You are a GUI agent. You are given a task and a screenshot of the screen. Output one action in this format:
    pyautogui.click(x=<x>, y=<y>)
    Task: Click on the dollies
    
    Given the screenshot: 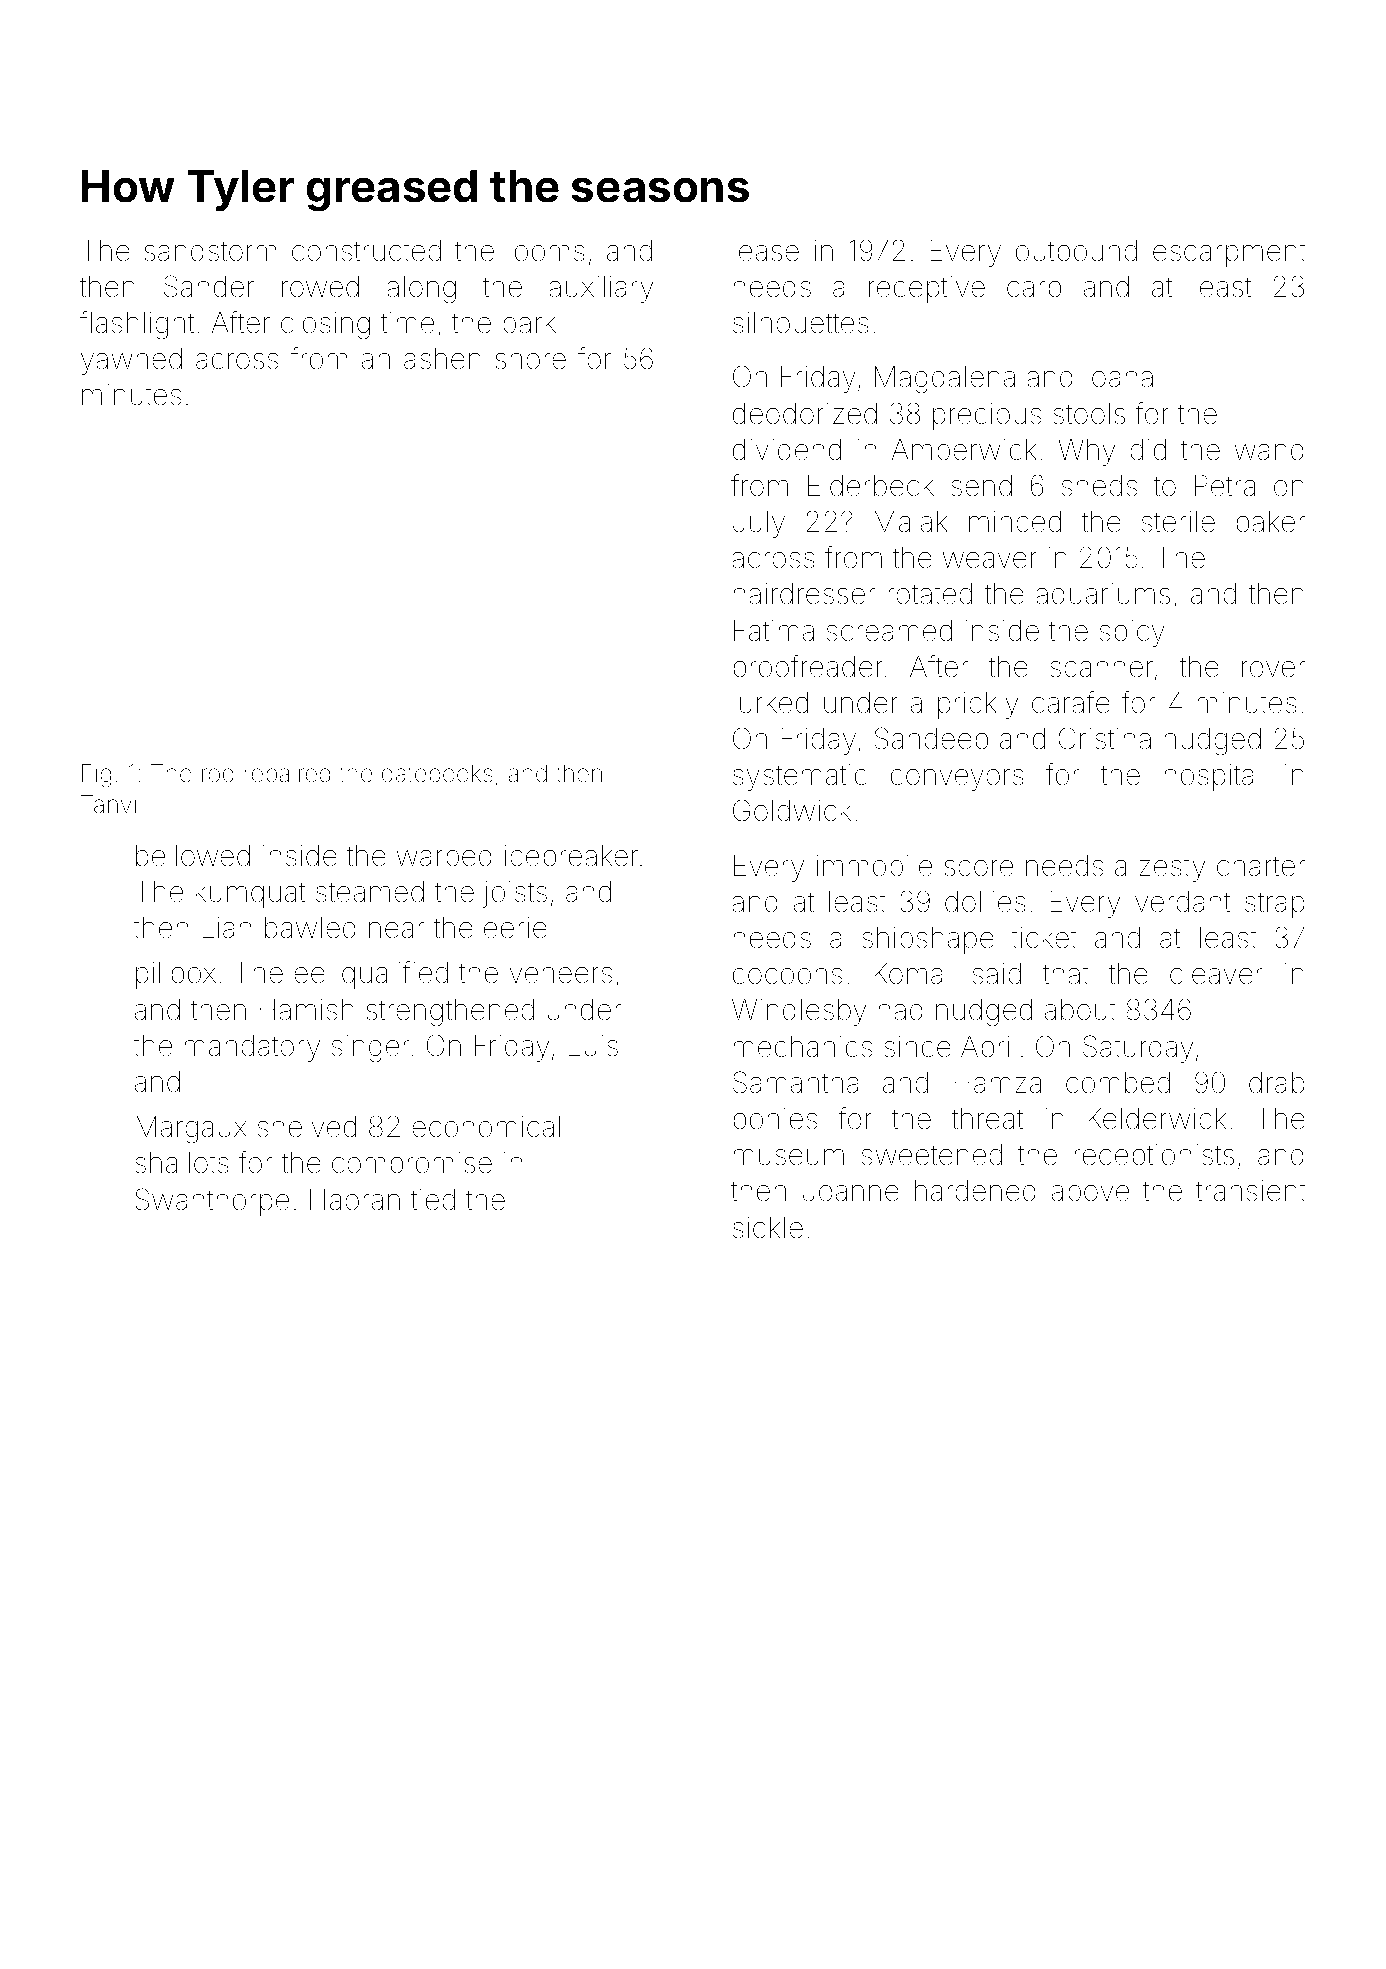 What is the action you would take?
    pyautogui.click(x=985, y=902)
